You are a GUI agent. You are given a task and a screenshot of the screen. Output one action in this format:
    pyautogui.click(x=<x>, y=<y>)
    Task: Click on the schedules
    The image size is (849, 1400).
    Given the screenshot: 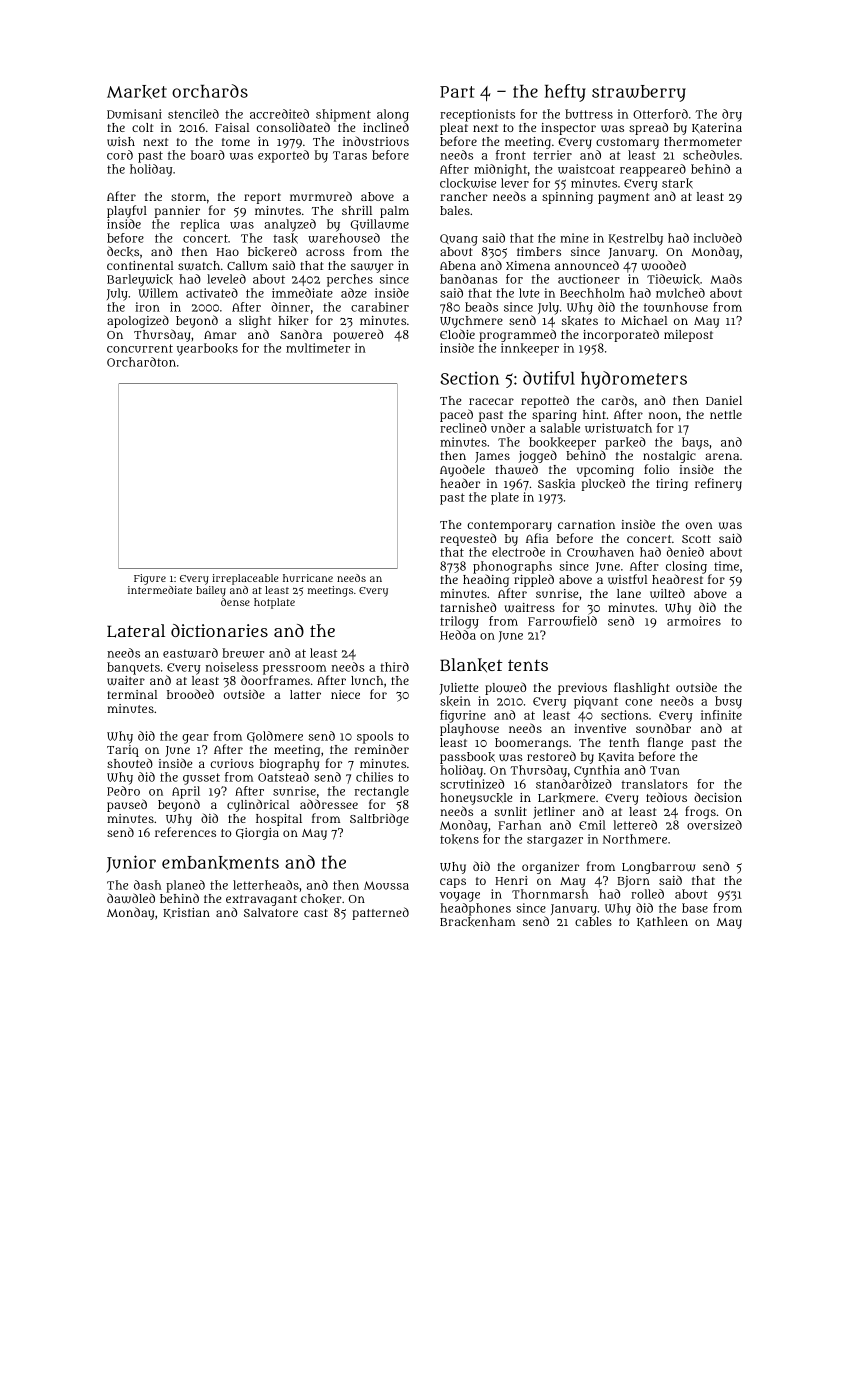 What is the action you would take?
    pyautogui.click(x=711, y=155)
